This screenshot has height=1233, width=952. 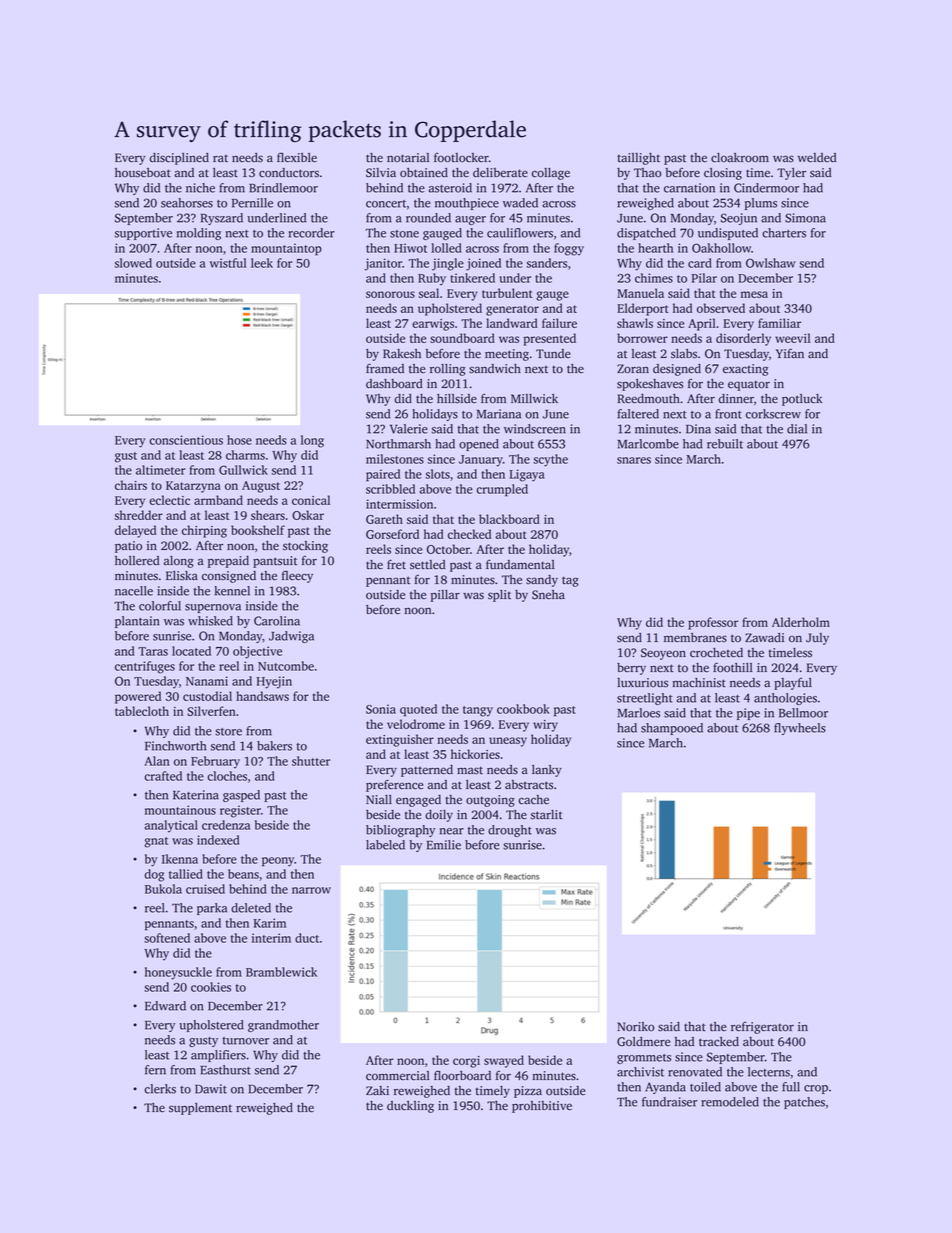 What do you see at coordinates (730, 1102) in the screenshot?
I see `remodeled` at bounding box center [730, 1102].
